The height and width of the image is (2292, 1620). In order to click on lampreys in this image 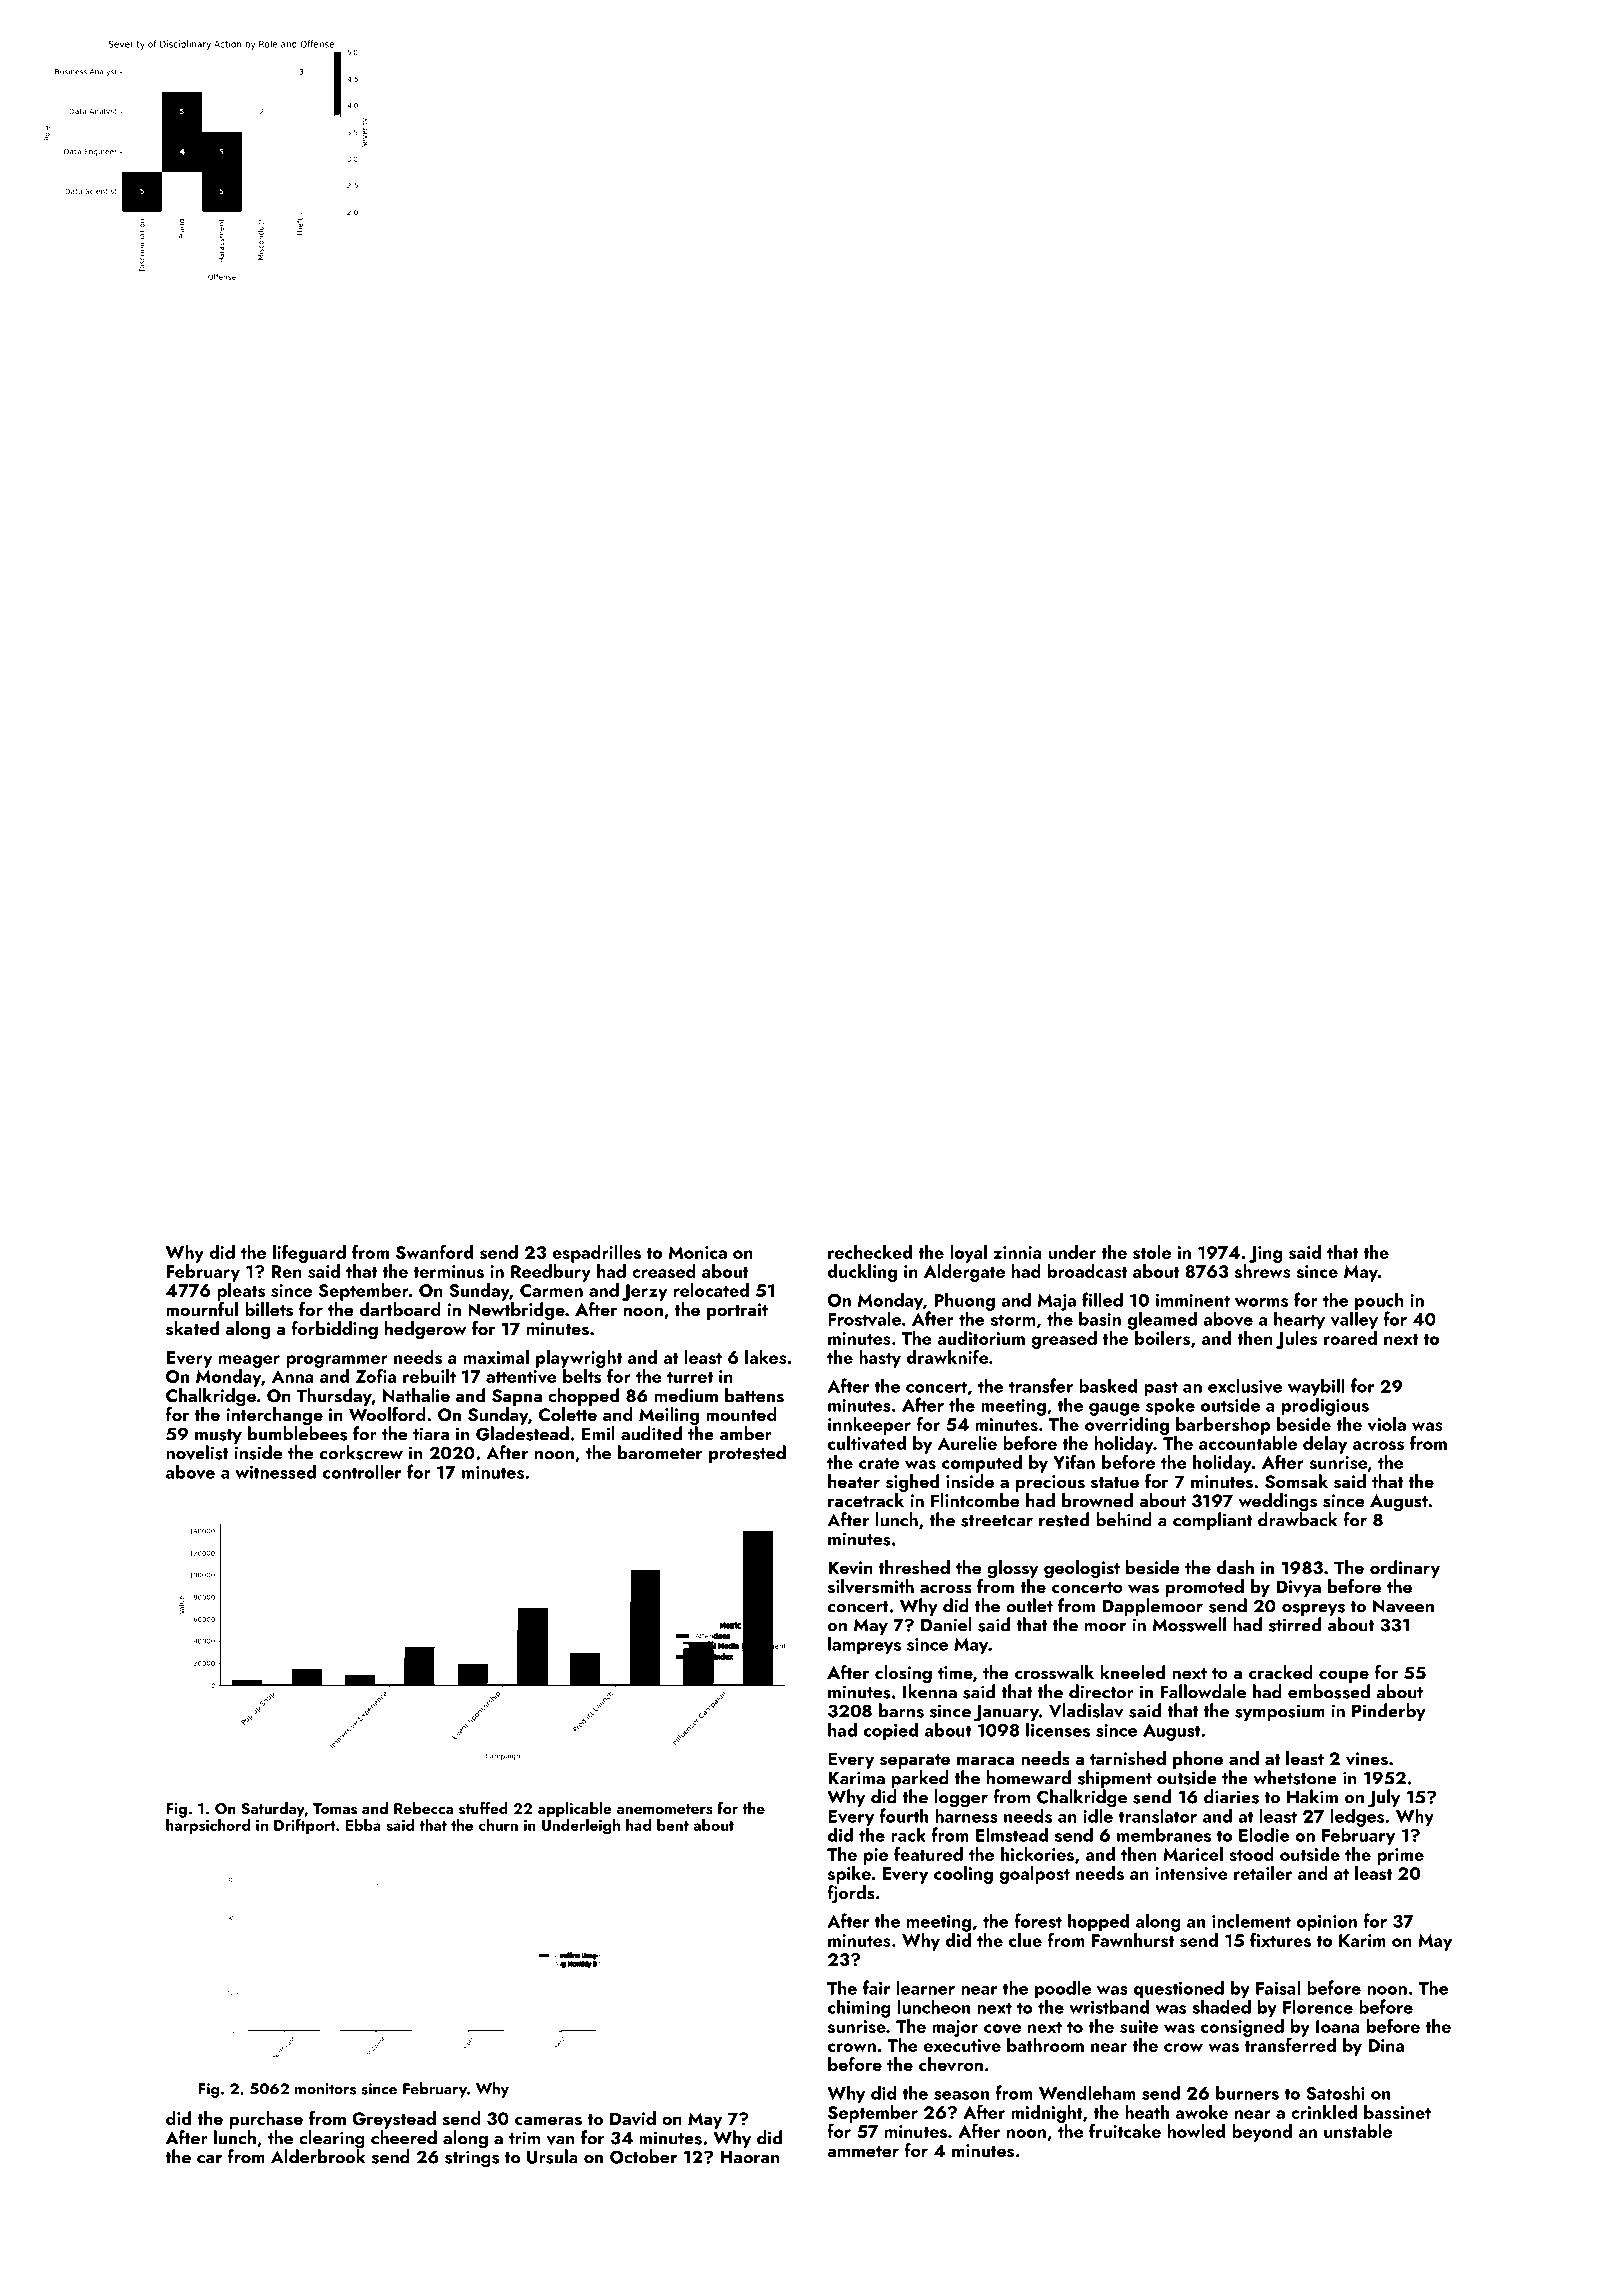, I will do `click(864, 1645)`.
